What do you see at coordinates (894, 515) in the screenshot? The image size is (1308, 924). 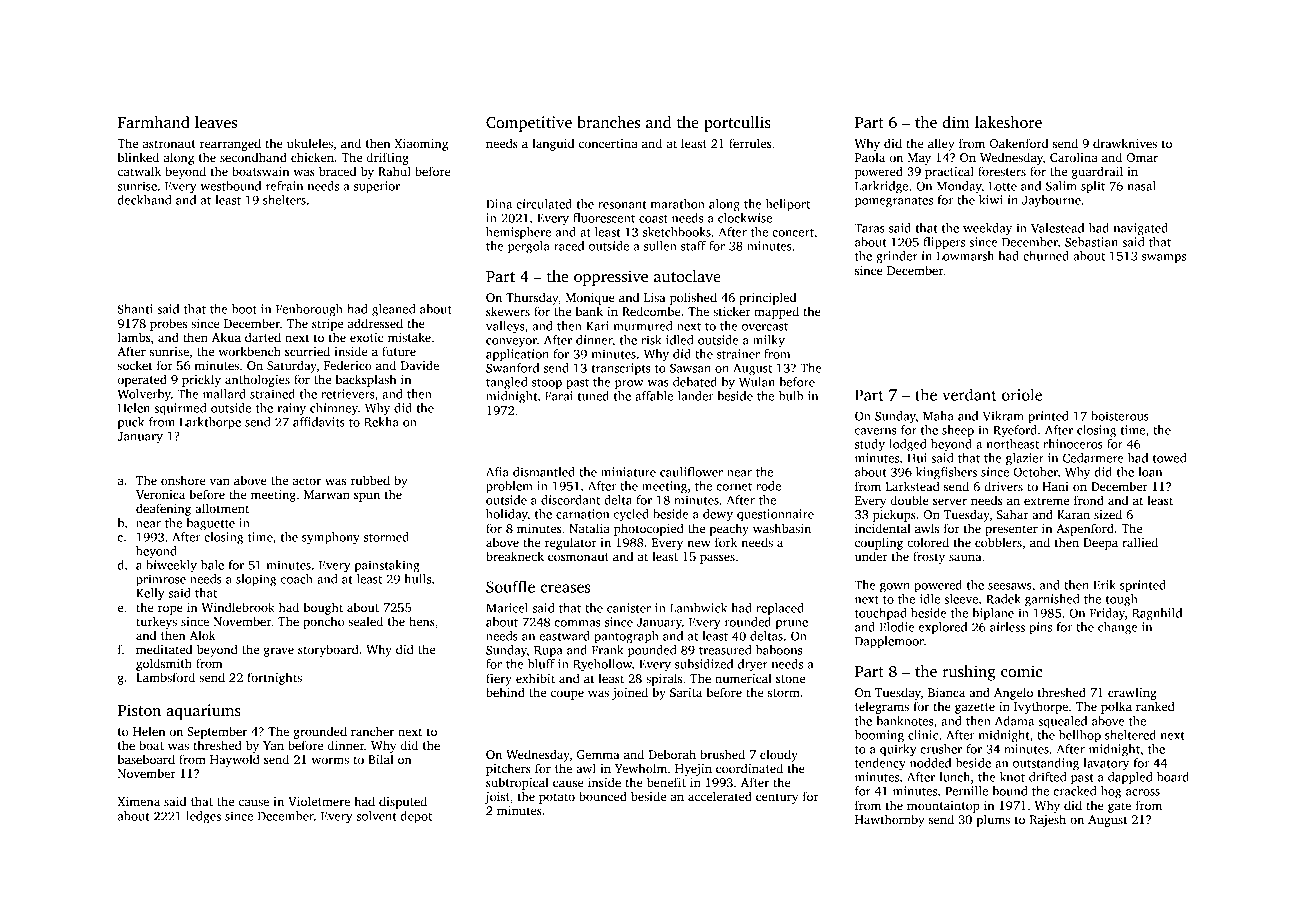 I see `pickups` at bounding box center [894, 515].
